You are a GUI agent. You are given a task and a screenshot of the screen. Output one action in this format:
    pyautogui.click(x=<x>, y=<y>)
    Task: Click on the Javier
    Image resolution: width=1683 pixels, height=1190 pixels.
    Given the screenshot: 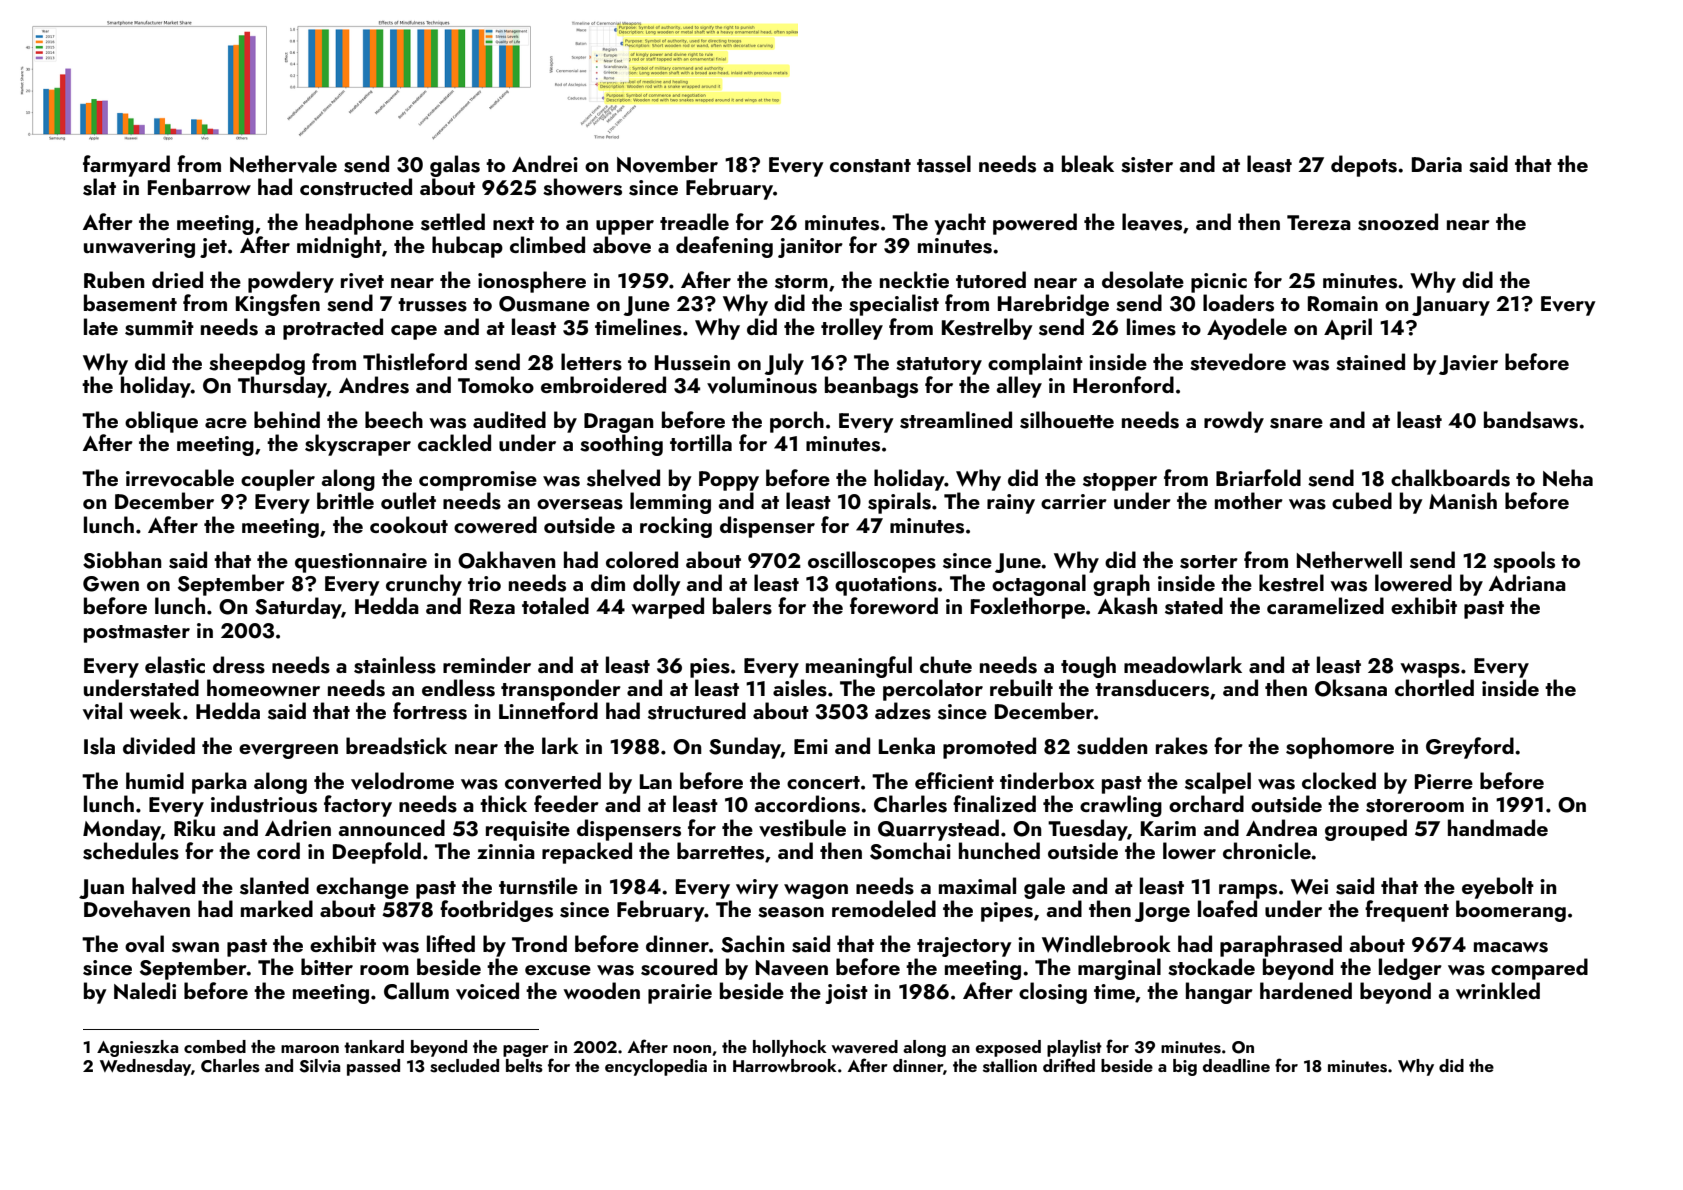 What is the action you would take?
    pyautogui.click(x=1468, y=365)
